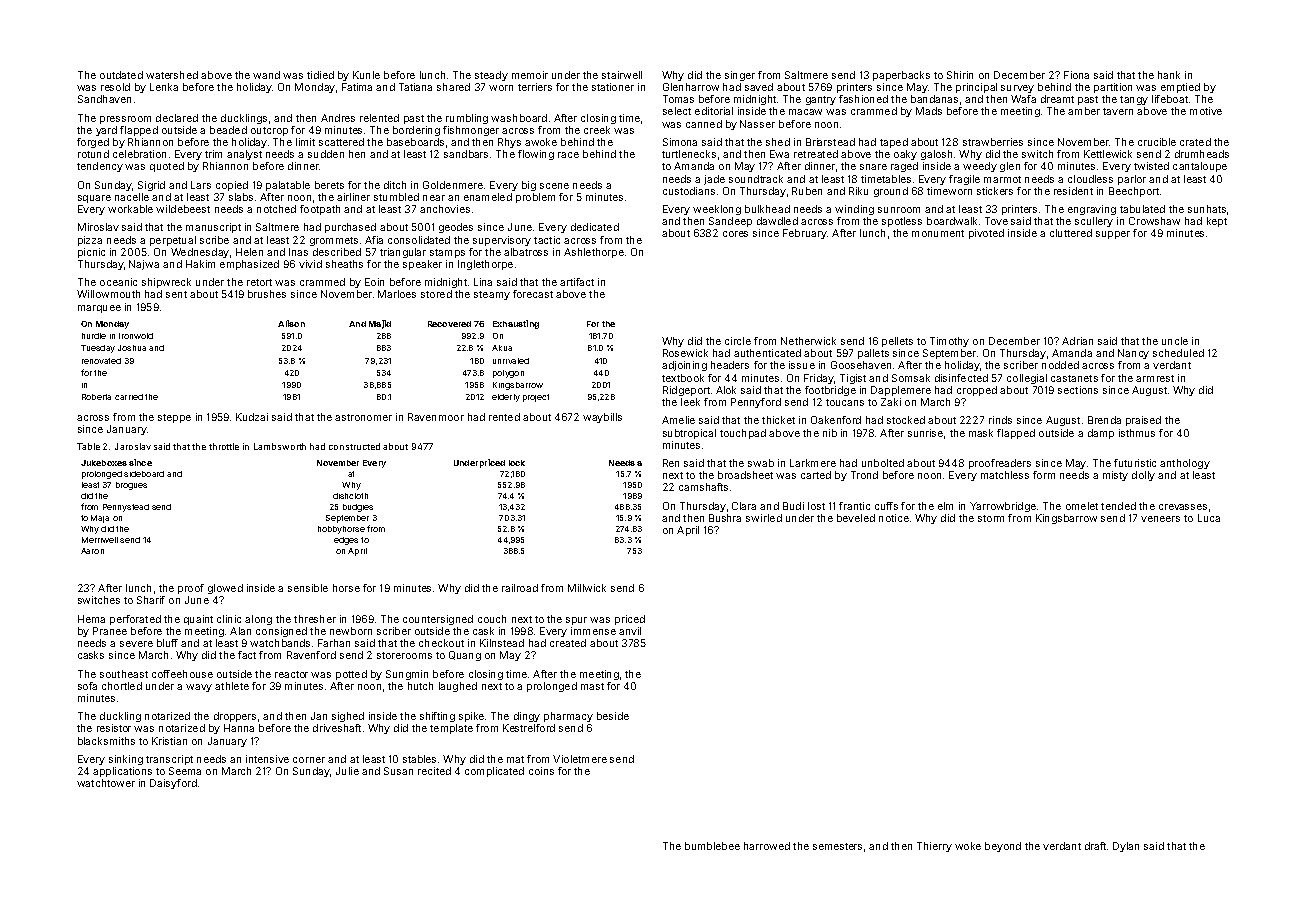 The image size is (1308, 924). What do you see at coordinates (594, 253) in the document?
I see `Ashlethorpe` at bounding box center [594, 253].
